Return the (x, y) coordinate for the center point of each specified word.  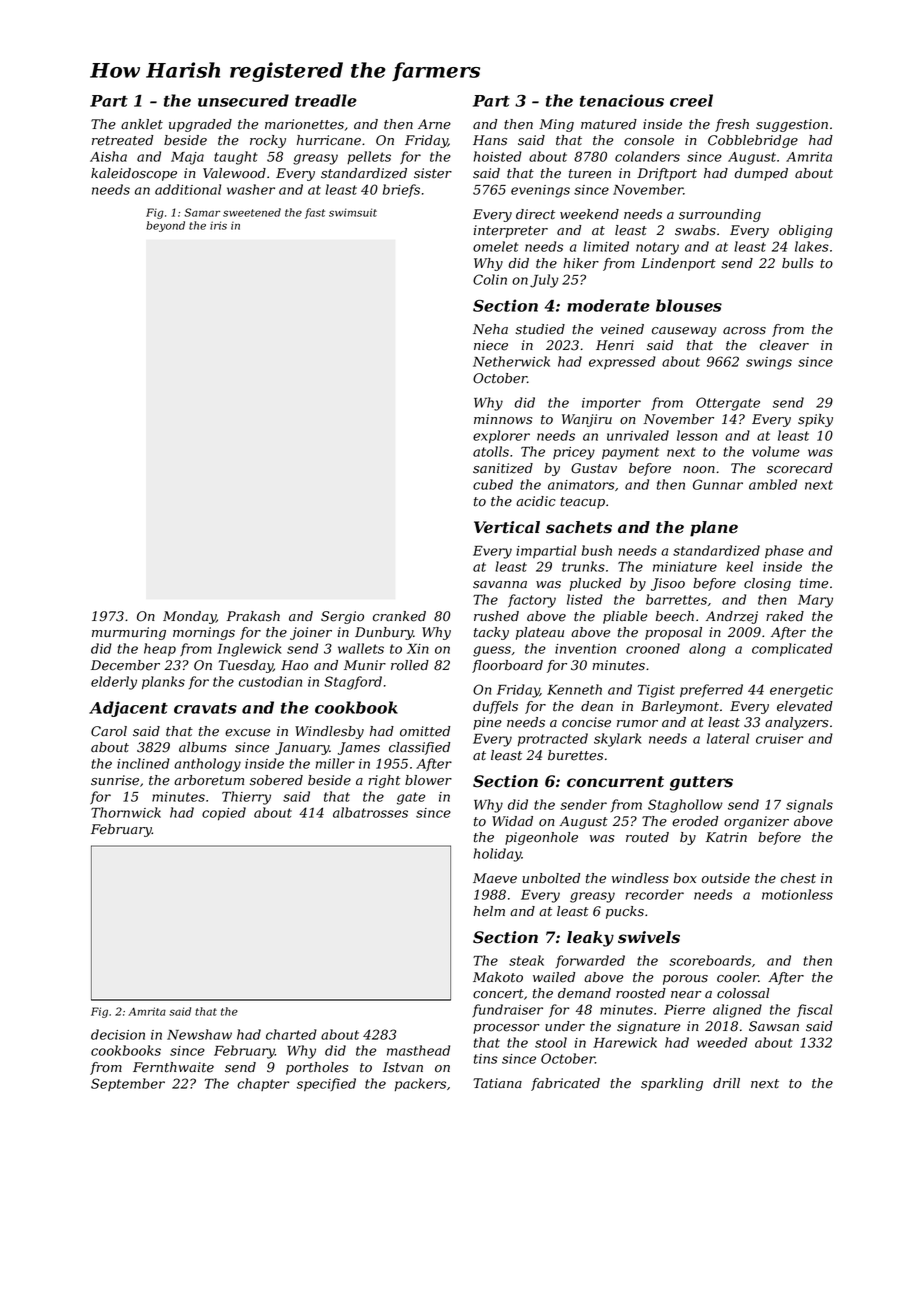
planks (163, 683)
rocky (268, 141)
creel (691, 100)
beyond (165, 226)
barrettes (676, 599)
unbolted (551, 878)
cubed (493, 484)
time (814, 583)
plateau (540, 633)
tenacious (622, 100)
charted (291, 1034)
